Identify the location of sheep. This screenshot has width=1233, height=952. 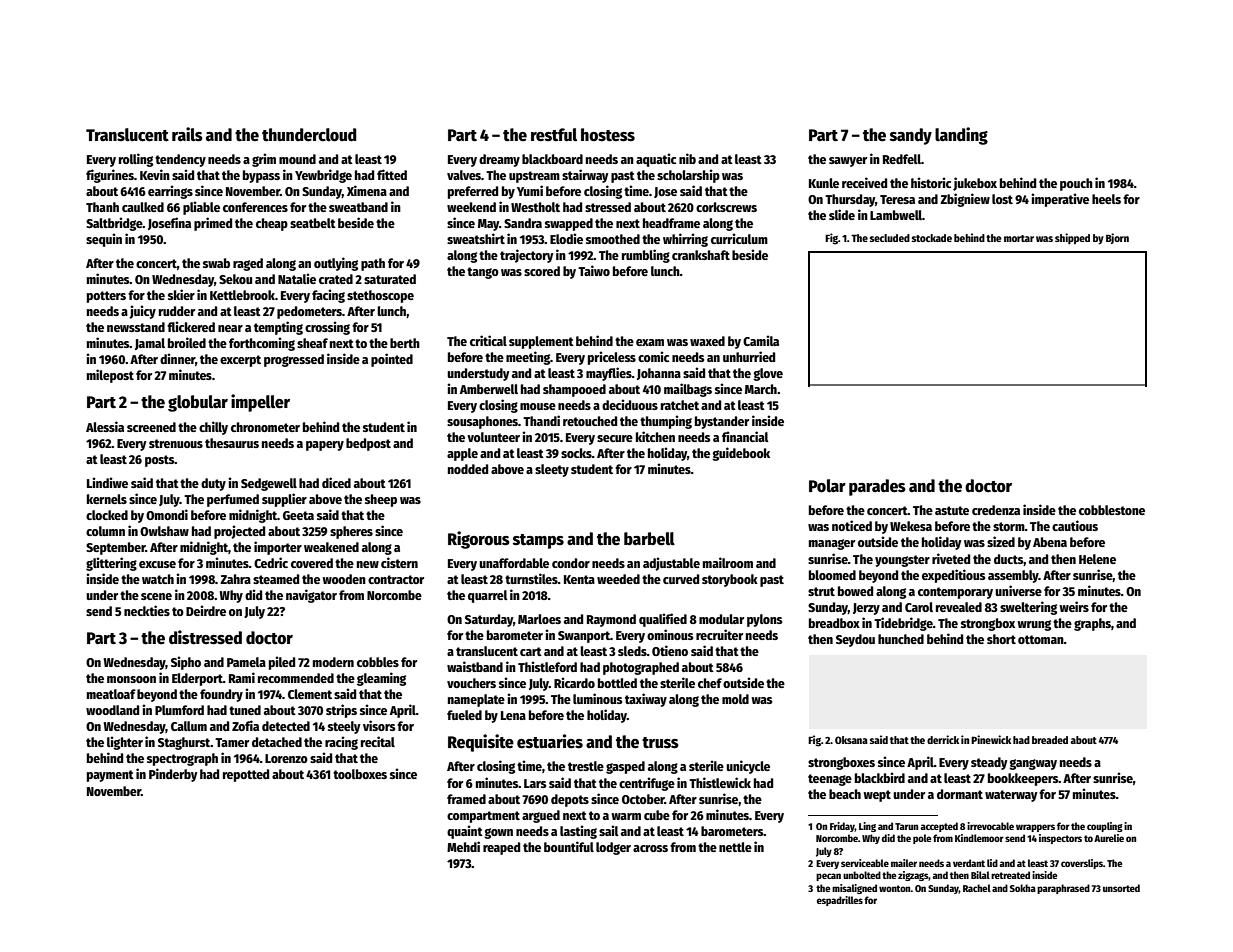
(381, 500).
